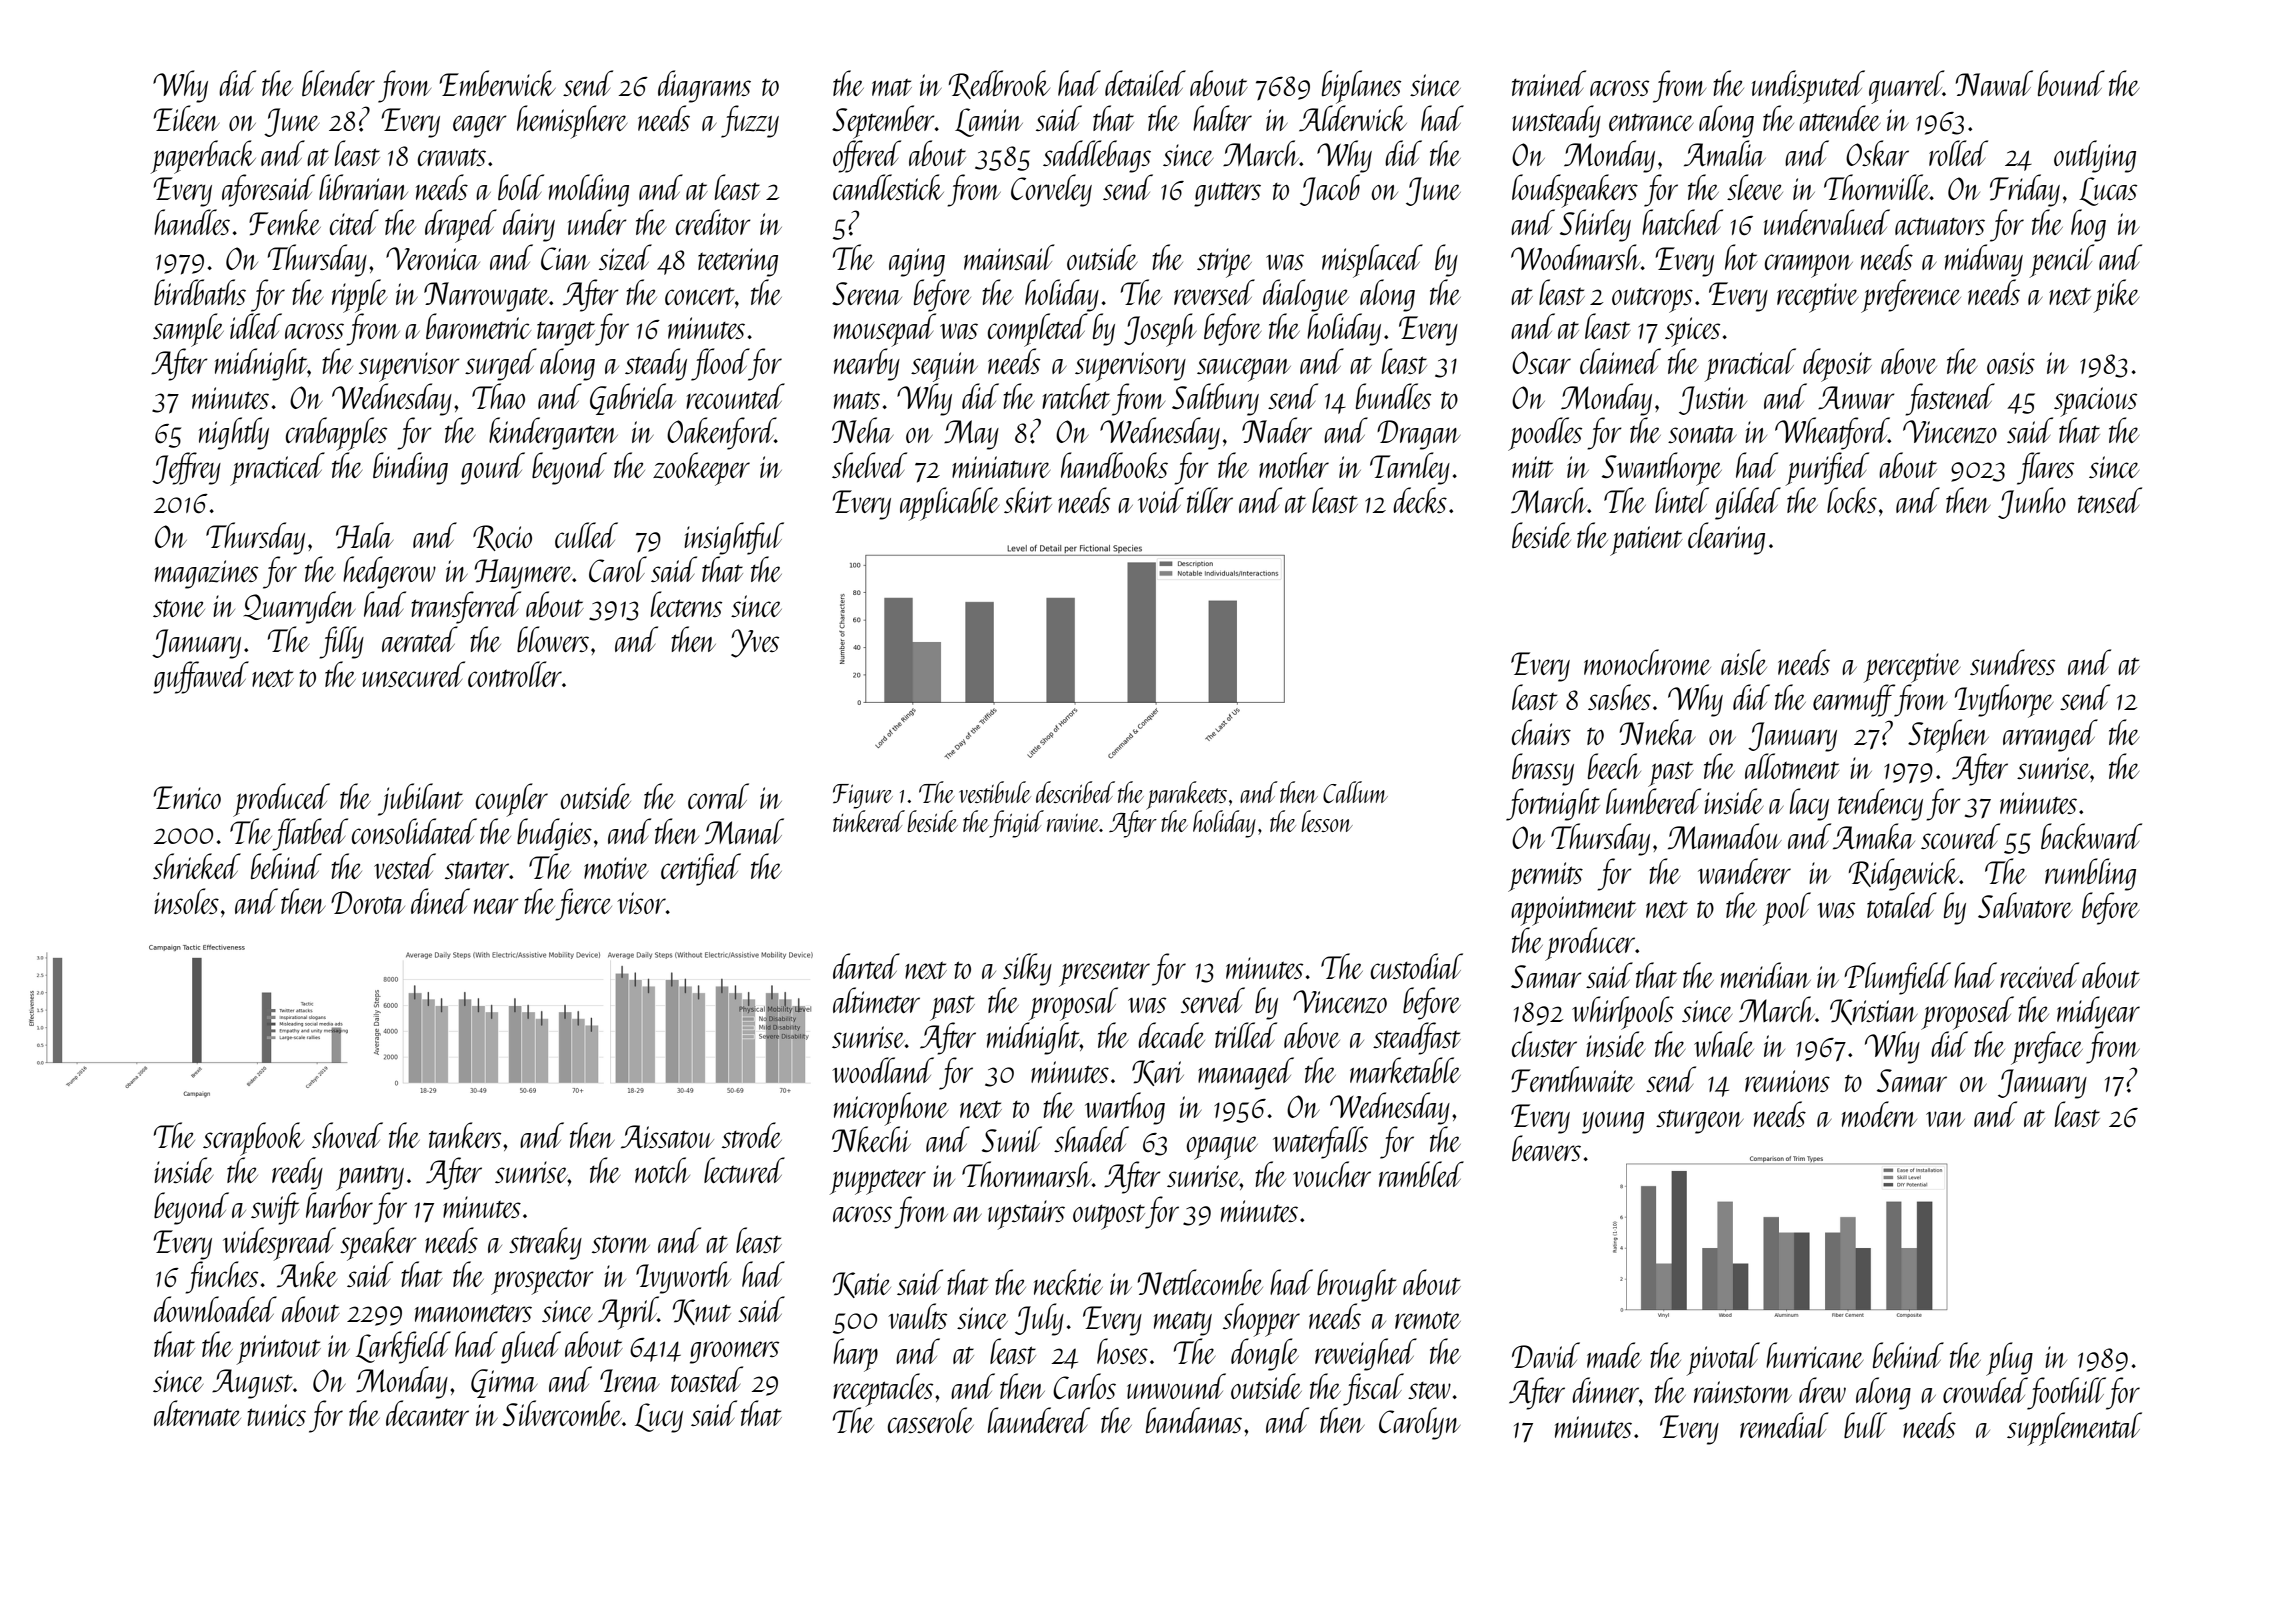 This screenshot has width=2292, height=1620. Describe the element at coordinates (338, 83) in the screenshot. I see `blender` at that location.
